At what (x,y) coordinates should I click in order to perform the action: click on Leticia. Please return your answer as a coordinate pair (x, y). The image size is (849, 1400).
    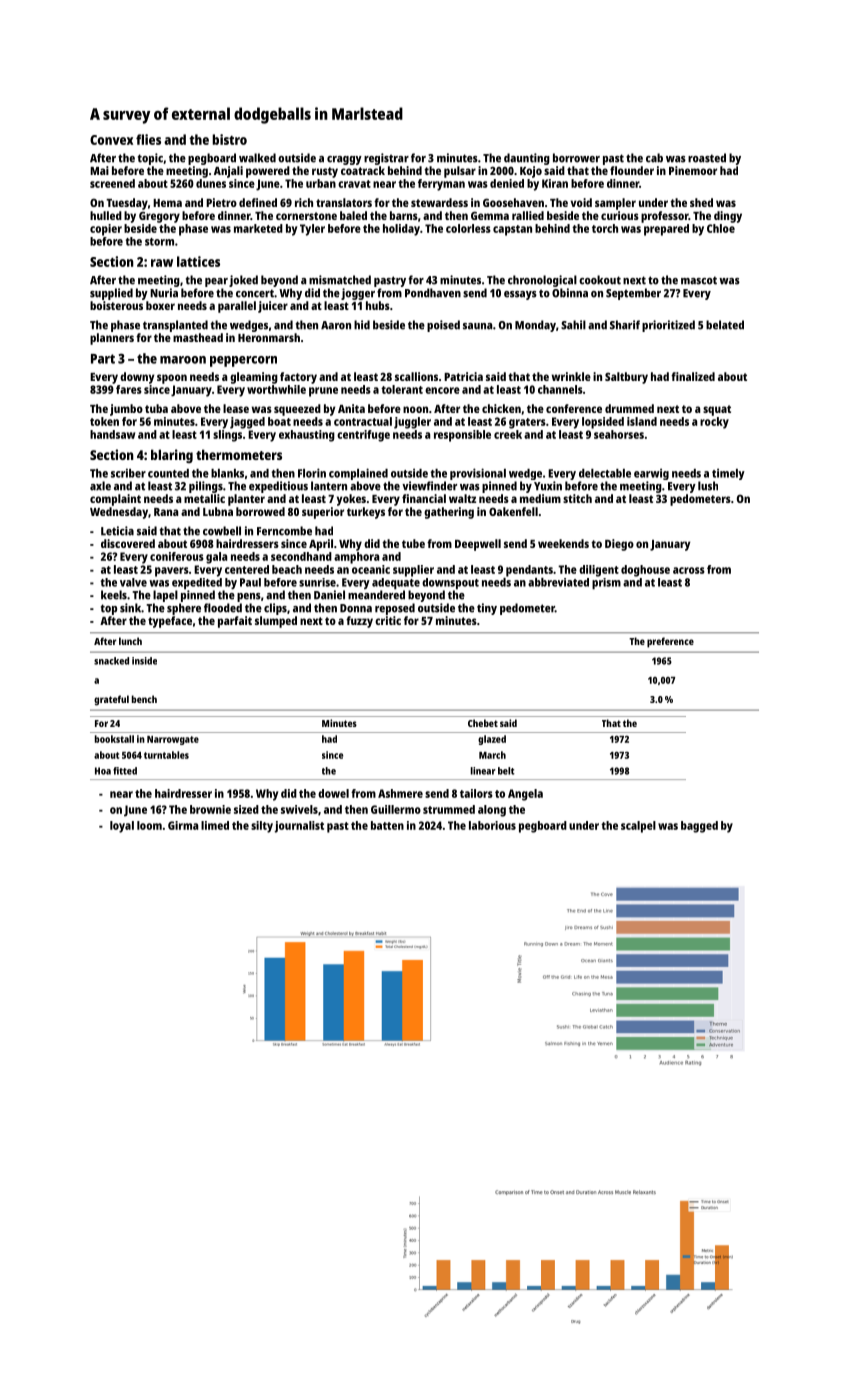
    Looking at the image, I should click on (117, 531).
